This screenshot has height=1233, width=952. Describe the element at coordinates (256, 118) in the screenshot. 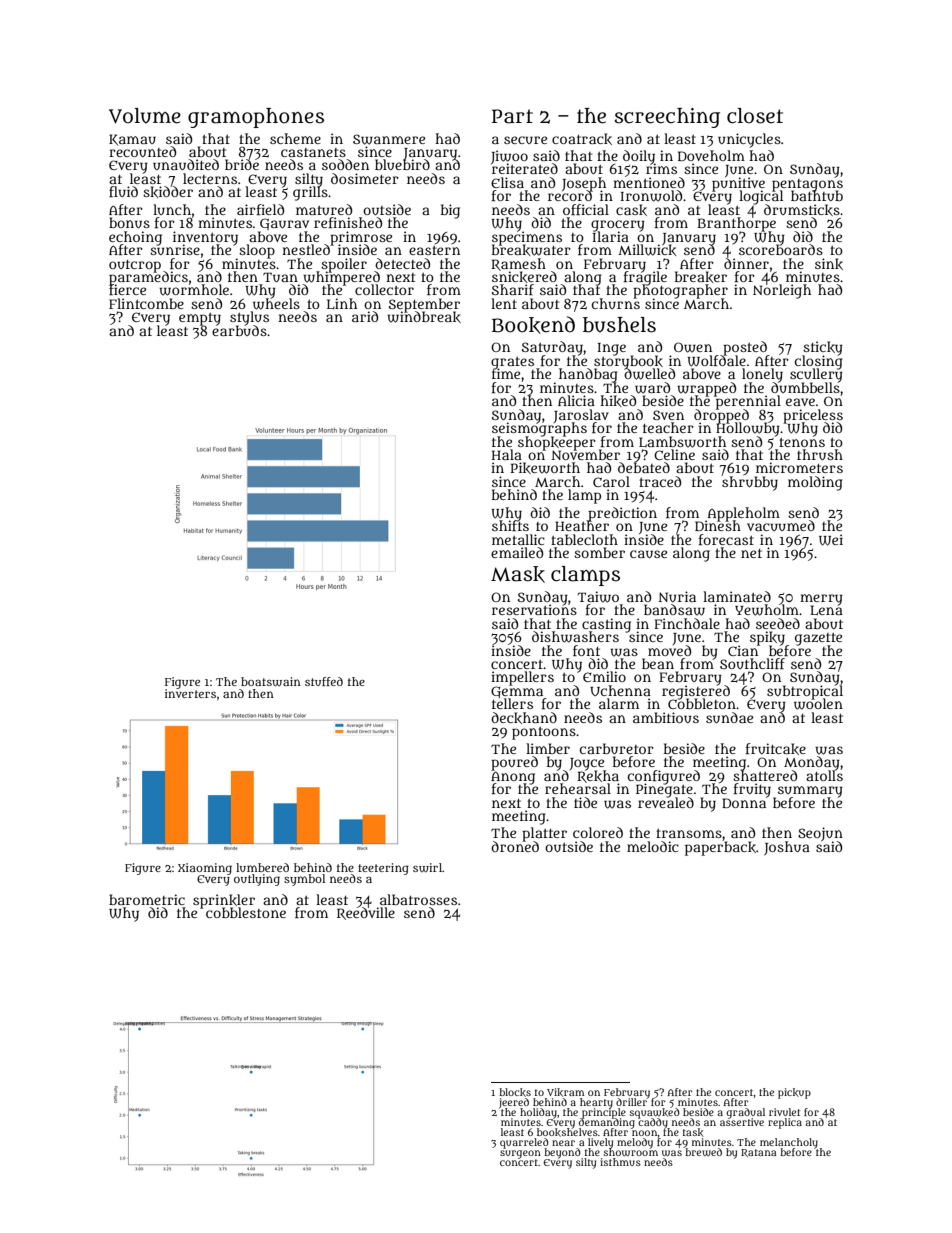

I see `gramophones` at that location.
